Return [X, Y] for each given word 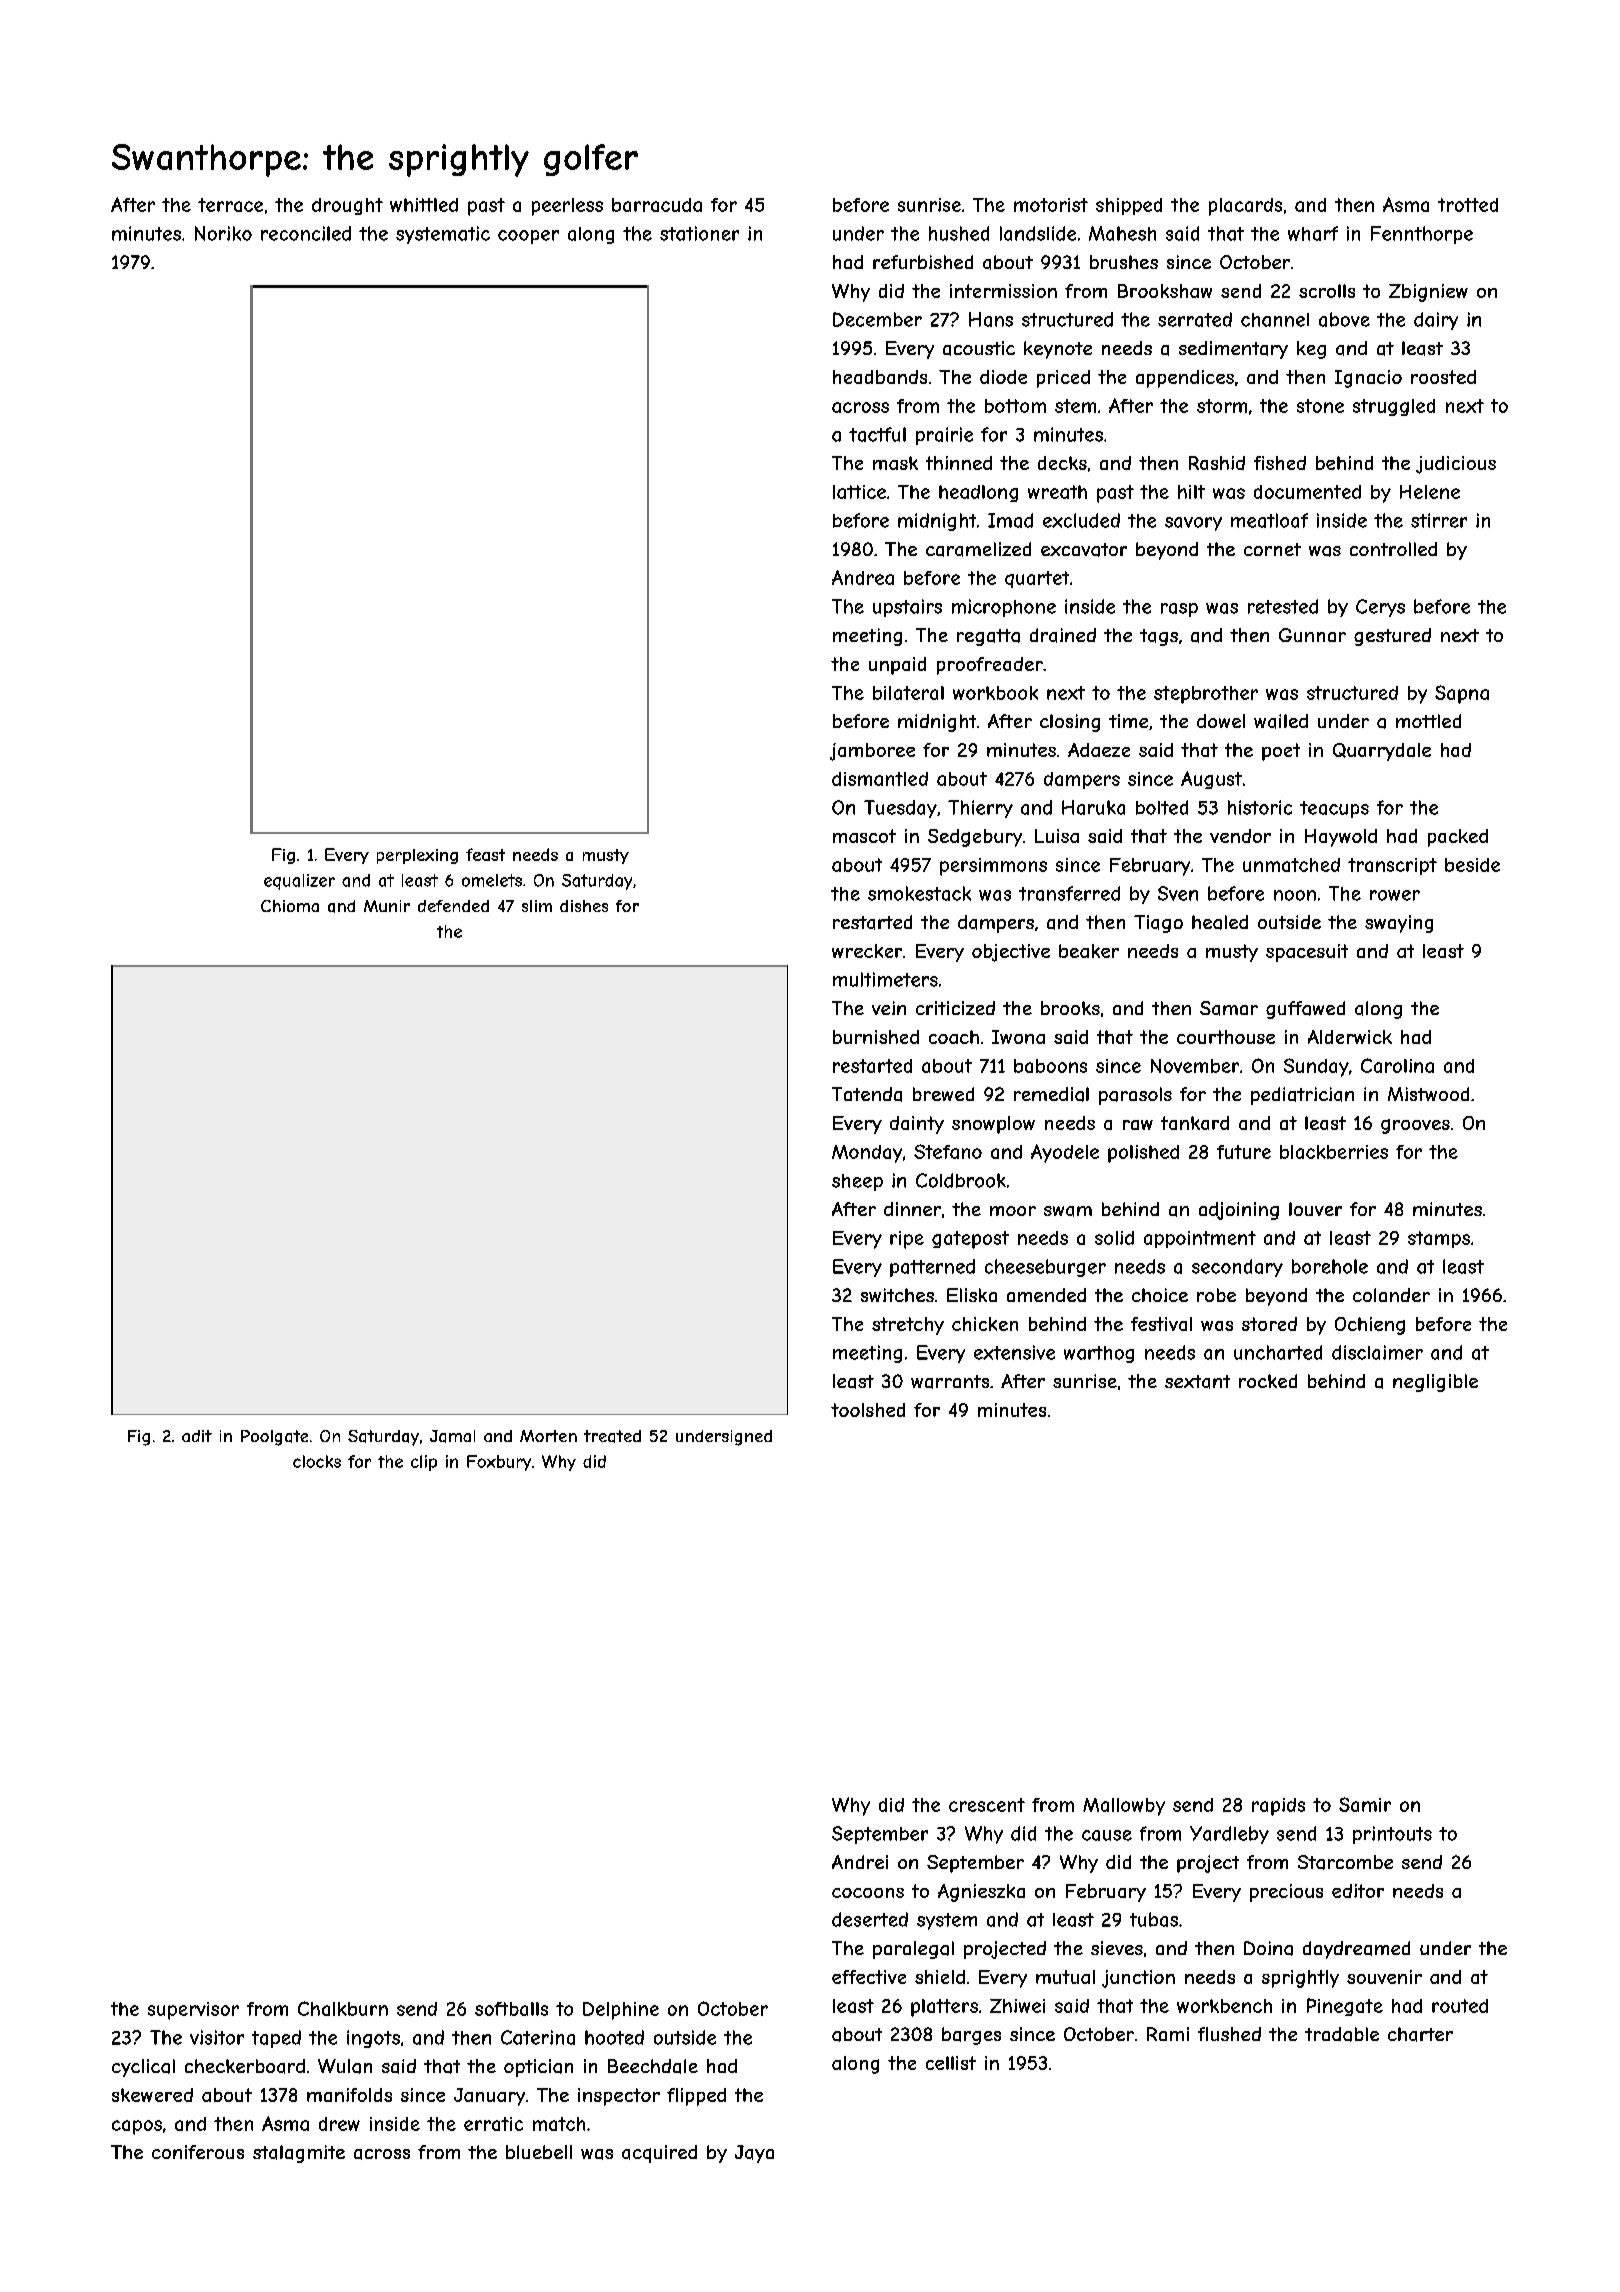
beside [1472, 865]
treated [612, 1436]
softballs [511, 2009]
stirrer [1439, 520]
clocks [317, 1461]
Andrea [863, 577]
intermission [1003, 291]
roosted [1443, 377]
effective [869, 1977]
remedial [1051, 1094]
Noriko [223, 233]
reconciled [306, 233]
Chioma [290, 906]
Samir [1365, 1804]
